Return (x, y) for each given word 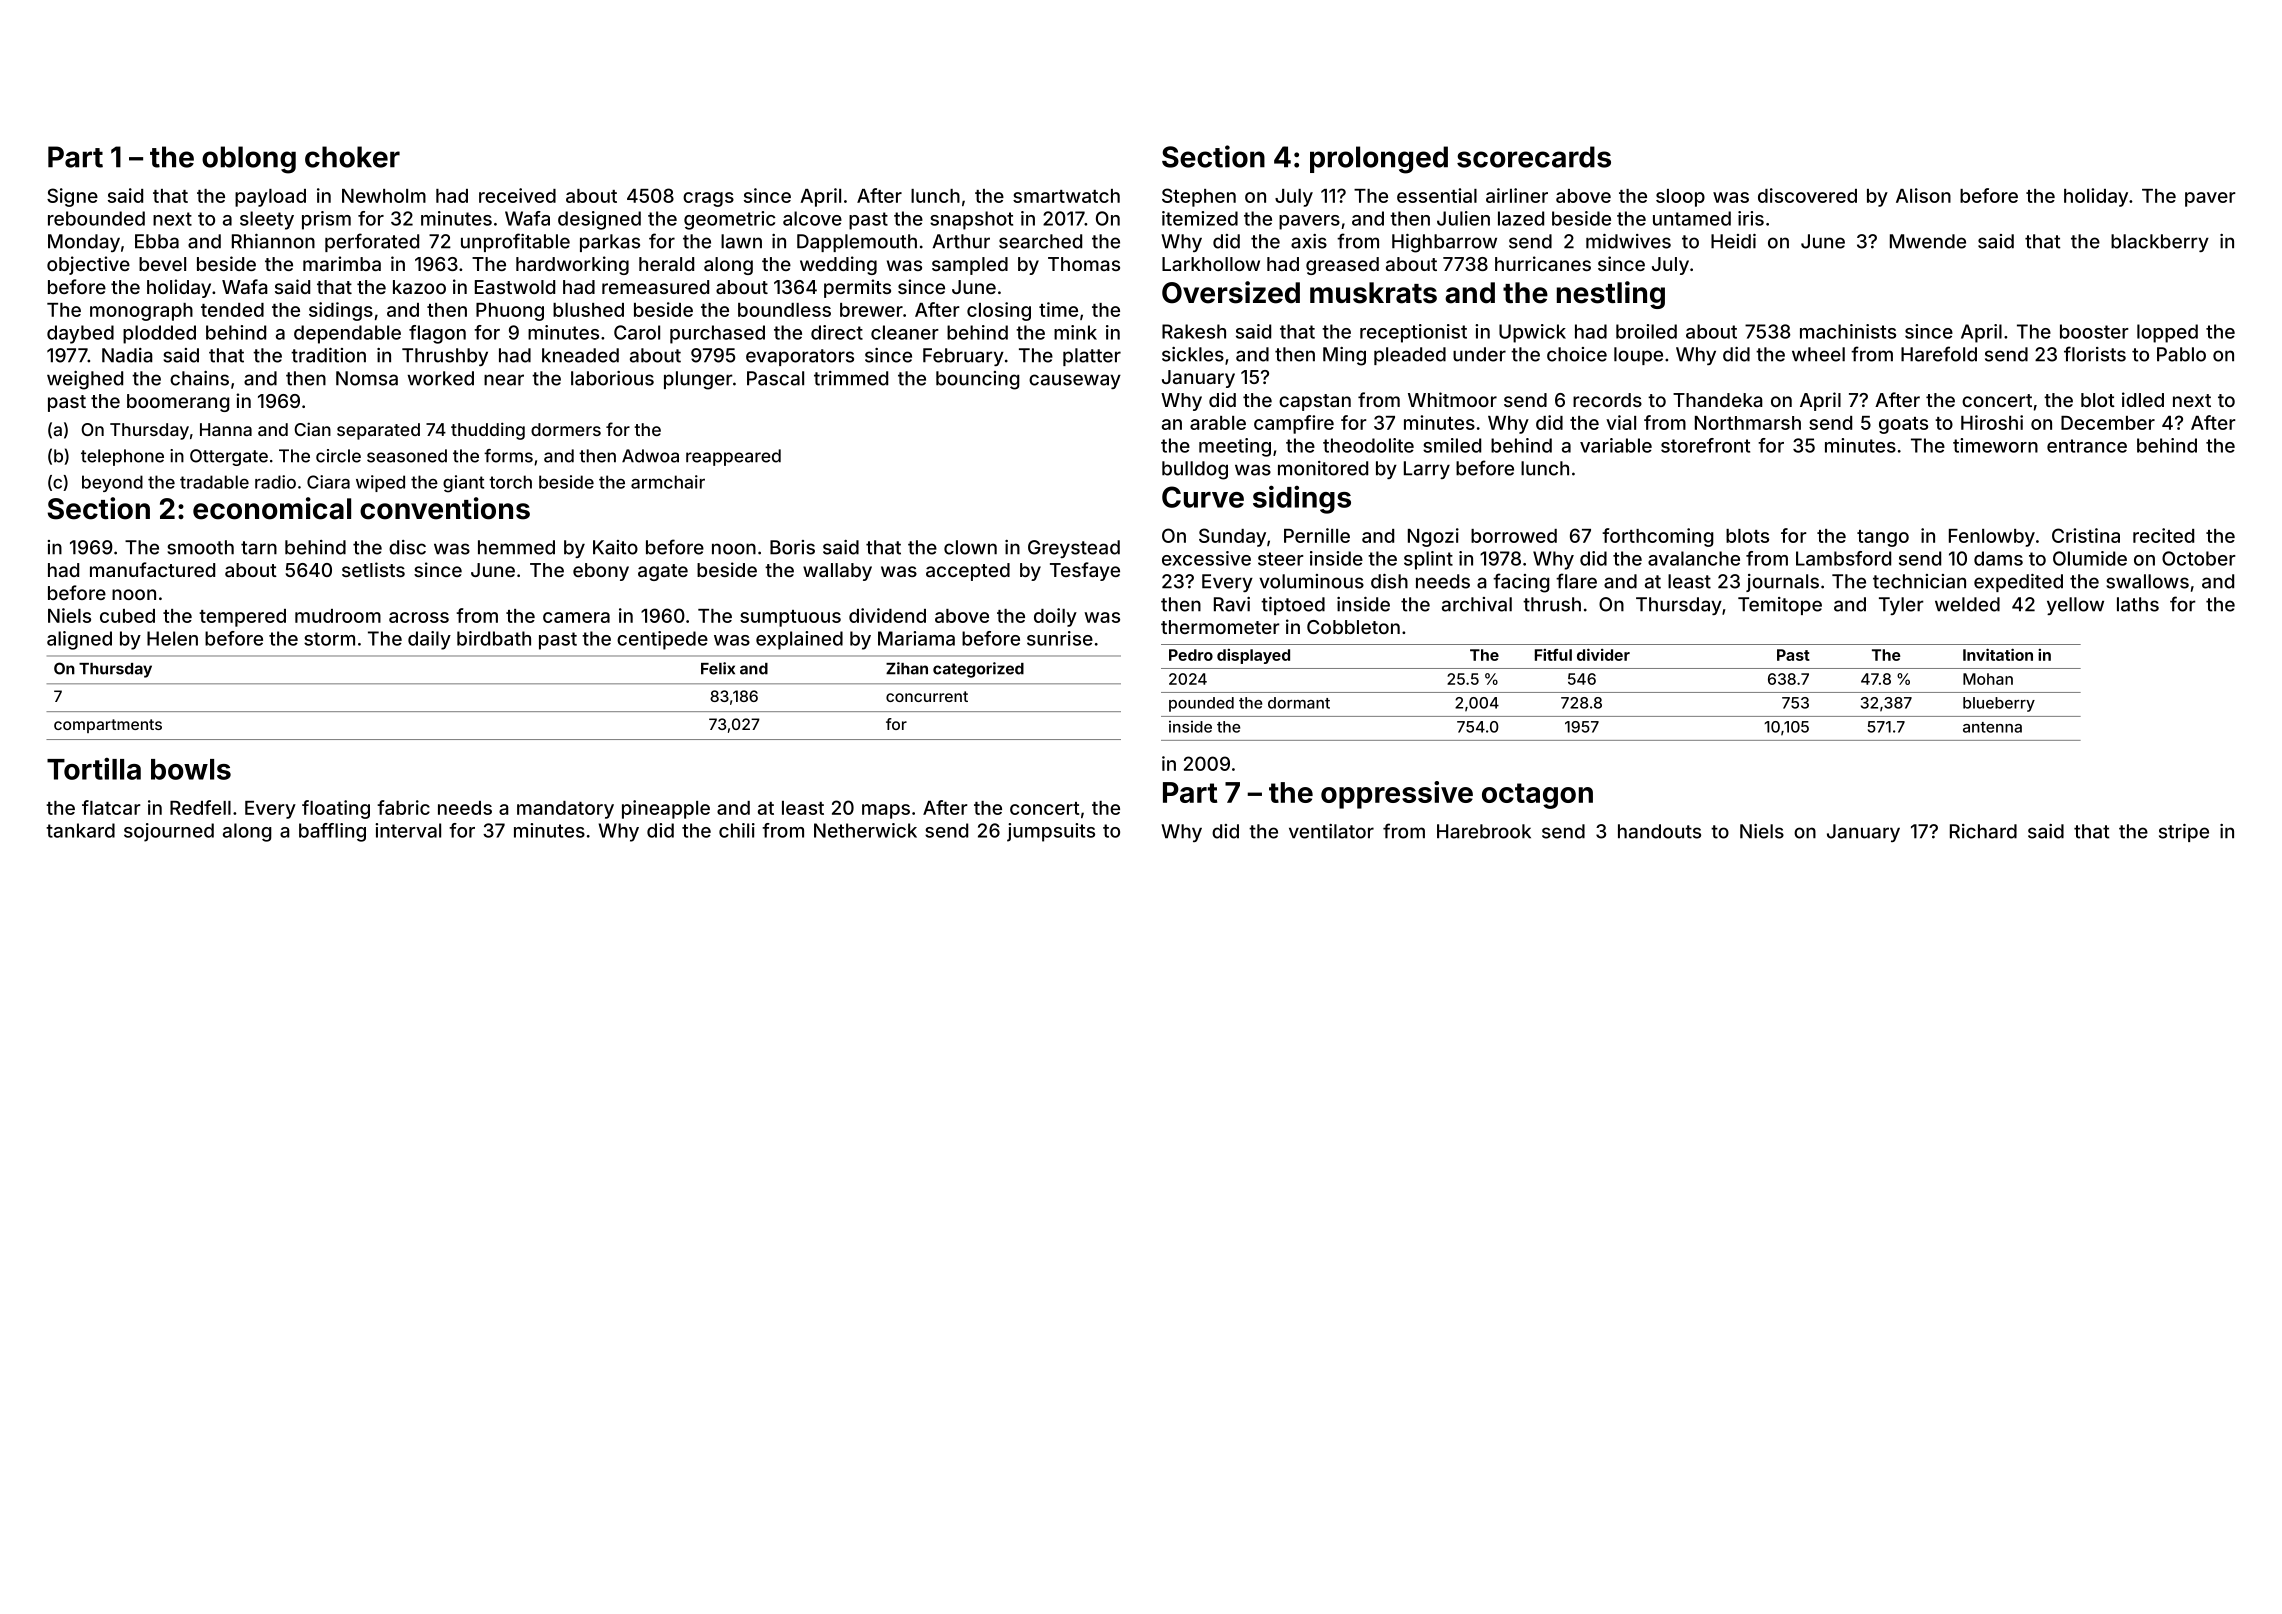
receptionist (1413, 333)
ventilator (1331, 831)
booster (2094, 331)
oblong (249, 160)
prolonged (1379, 160)
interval (408, 830)
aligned (79, 640)
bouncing (978, 380)
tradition (328, 355)
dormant (1299, 703)
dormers (566, 429)
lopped (2167, 333)
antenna (1992, 727)
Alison (1923, 195)
